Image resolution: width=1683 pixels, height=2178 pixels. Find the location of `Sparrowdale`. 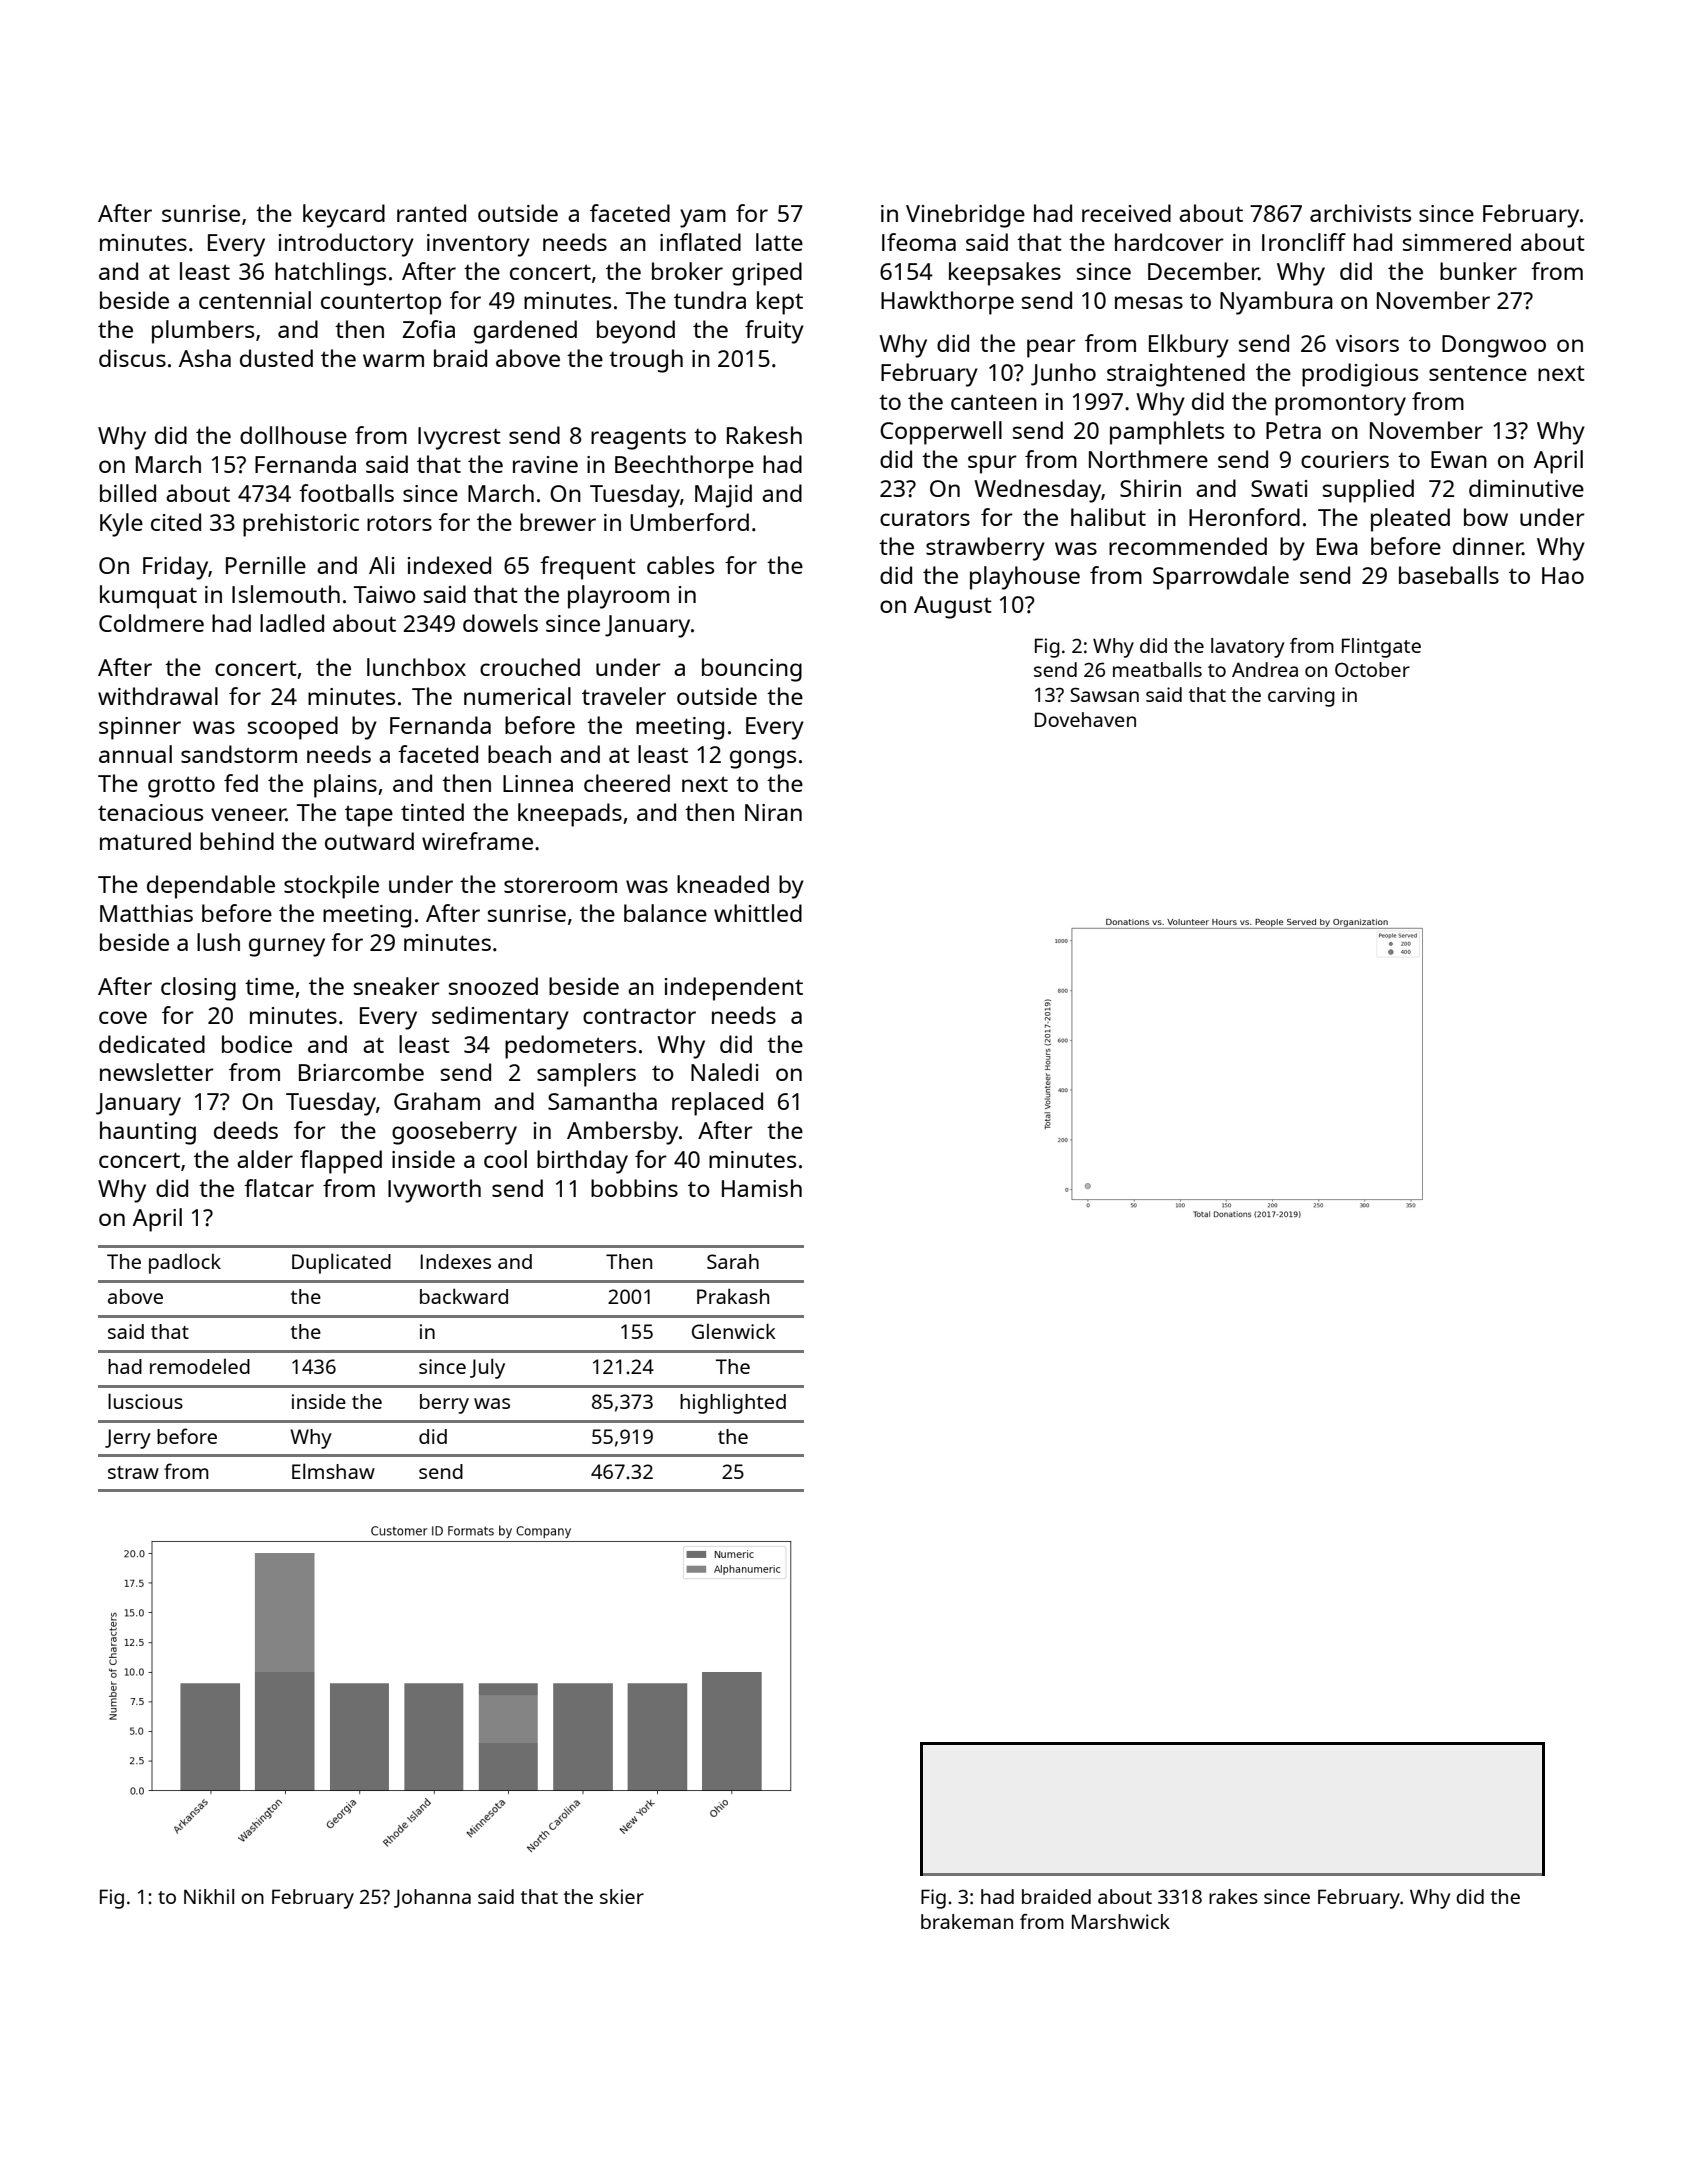

Sparrowdale is located at coordinates (1221, 578).
